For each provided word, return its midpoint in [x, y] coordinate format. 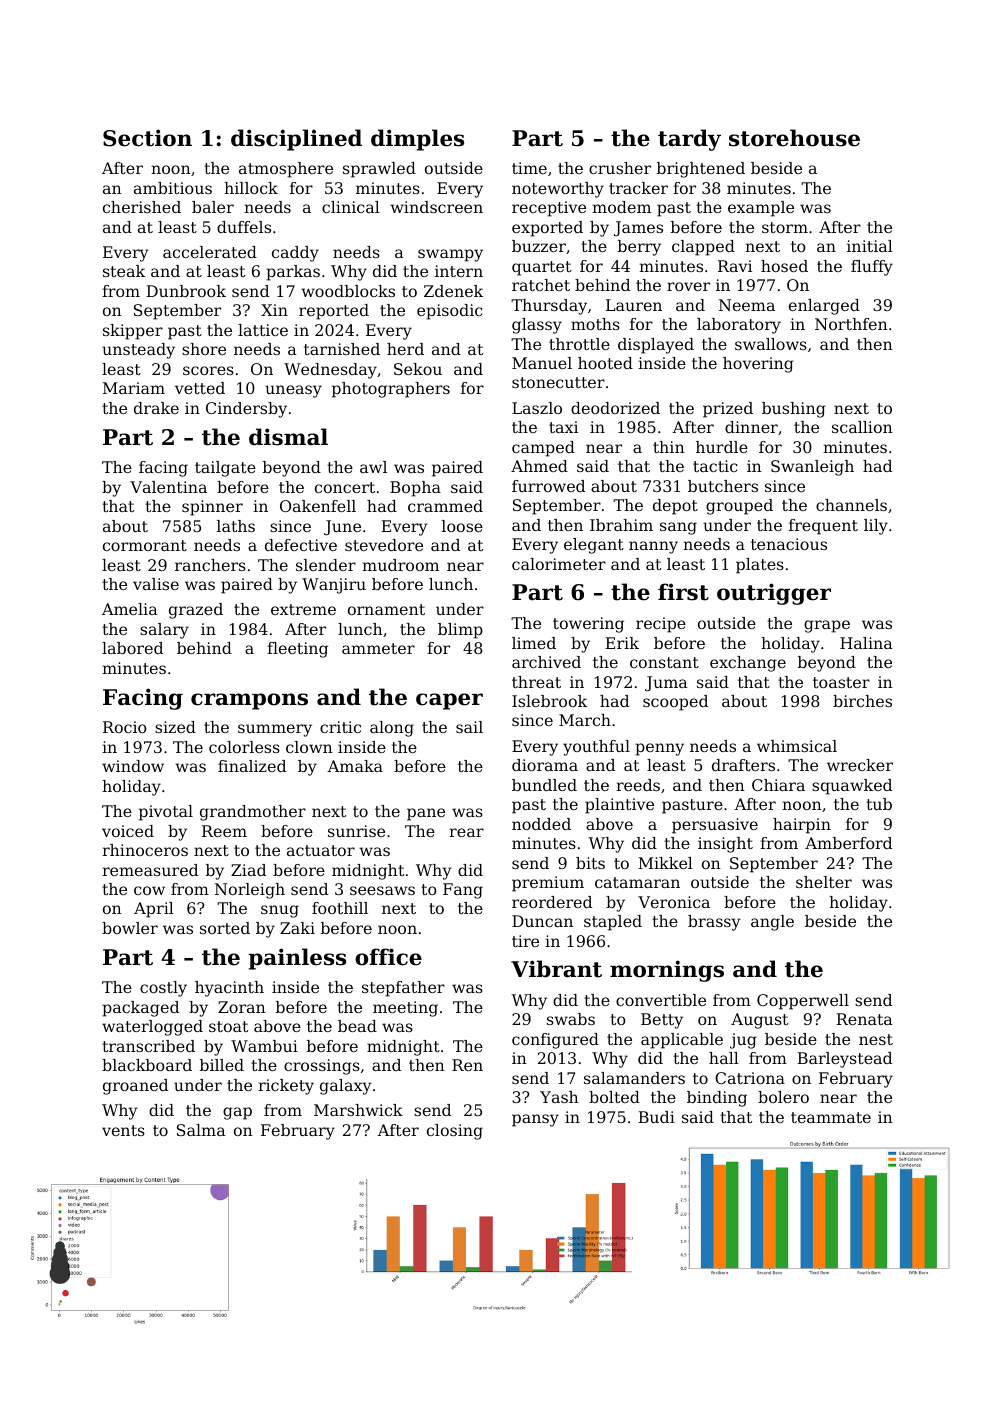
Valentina [168, 487]
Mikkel [665, 863]
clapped [703, 248]
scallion [862, 427]
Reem [224, 831]
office [388, 957]
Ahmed [539, 466]
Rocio [125, 727]
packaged [140, 1009]
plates [760, 566]
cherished [142, 207]
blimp [460, 631]
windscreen [436, 207]
